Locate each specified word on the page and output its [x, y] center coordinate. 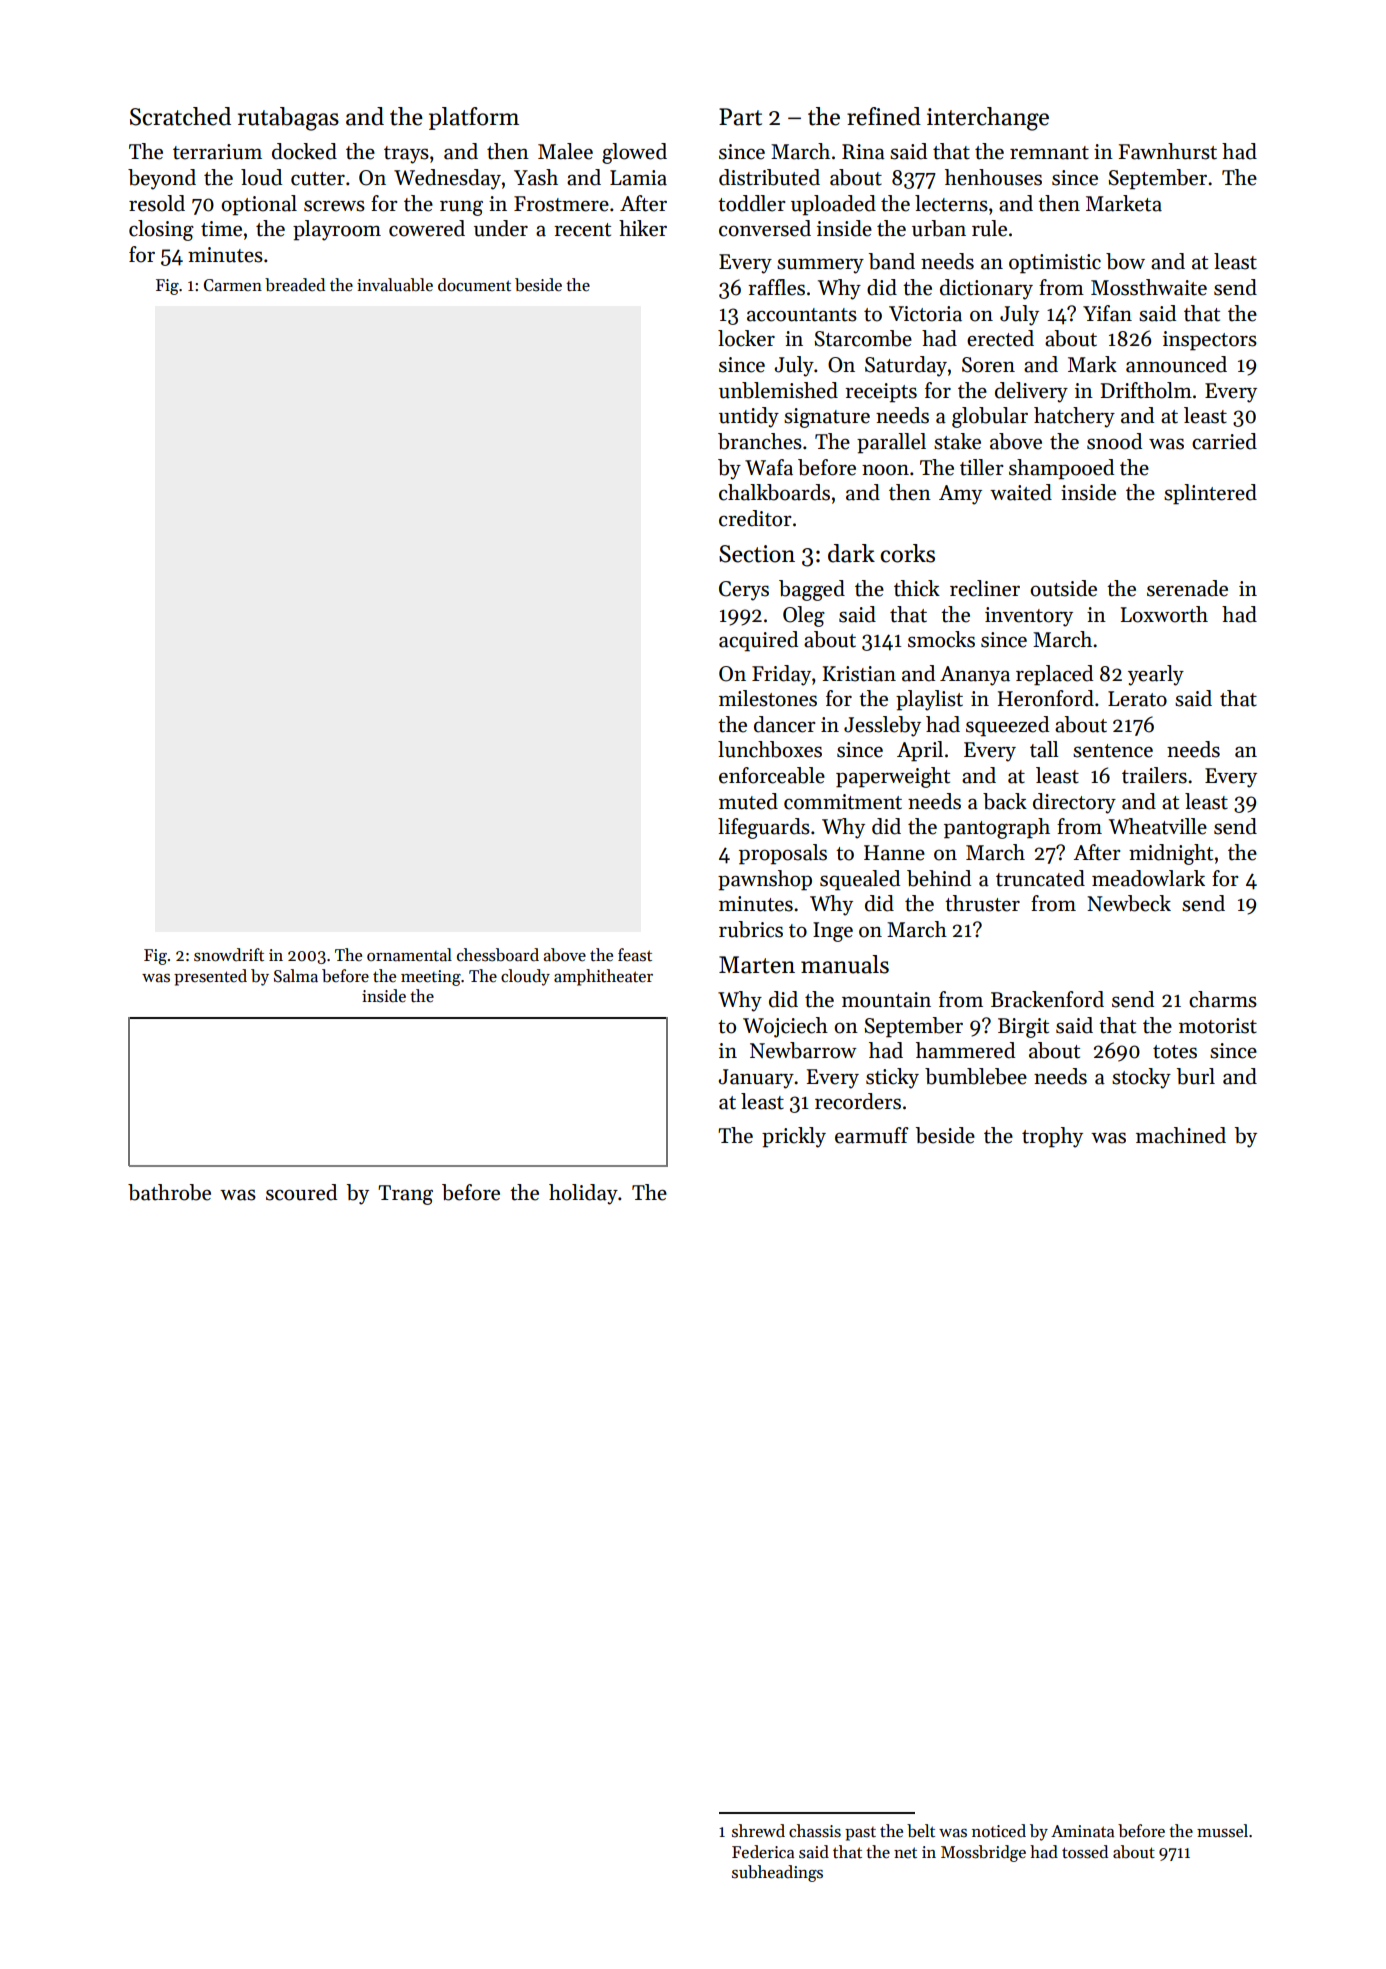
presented [210, 977]
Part [740, 117]
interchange [988, 119]
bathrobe [169, 1192]
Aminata [1082, 1831]
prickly [794, 1137]
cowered [427, 228]
